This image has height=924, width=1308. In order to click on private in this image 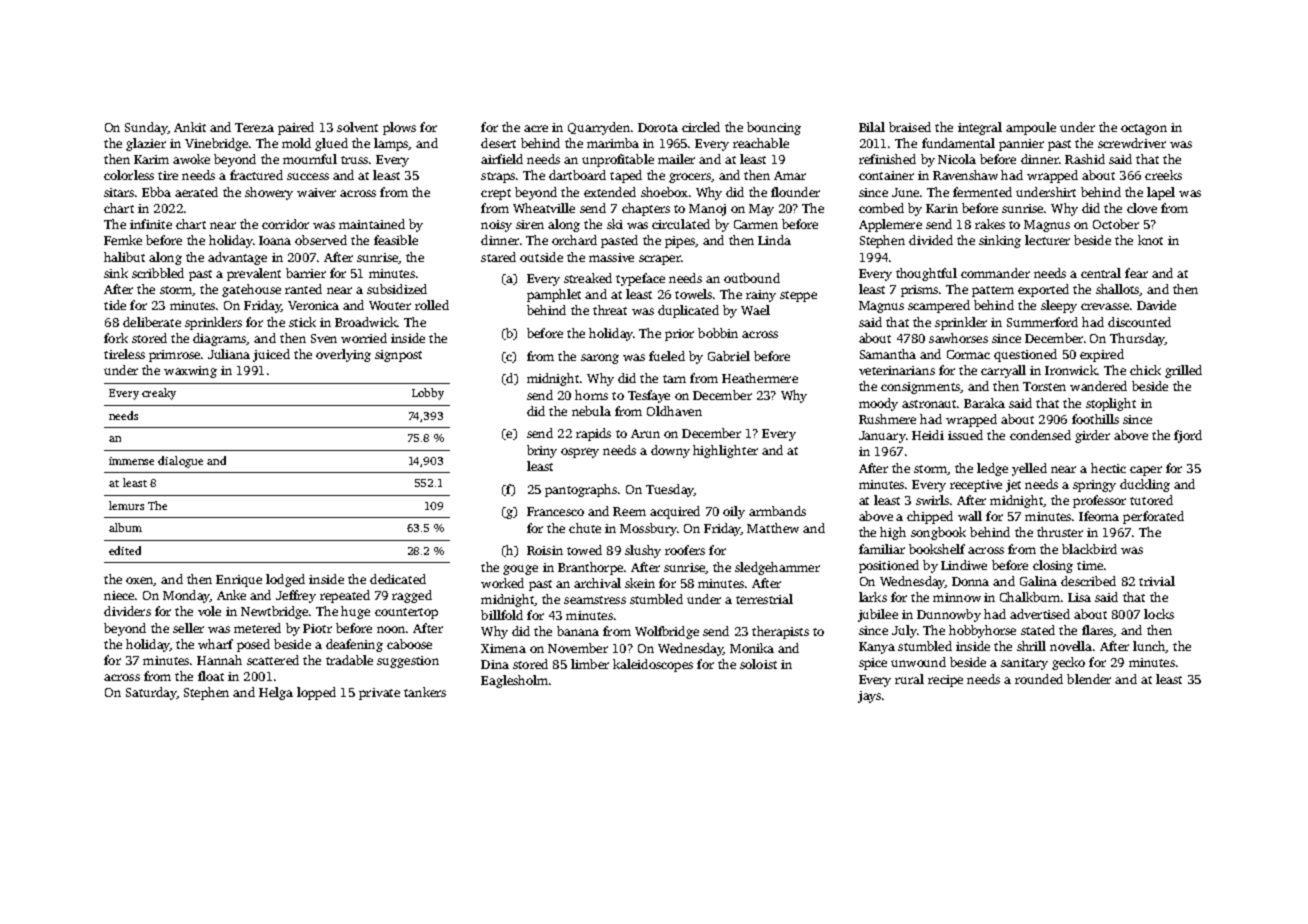, I will do `click(379, 694)`.
